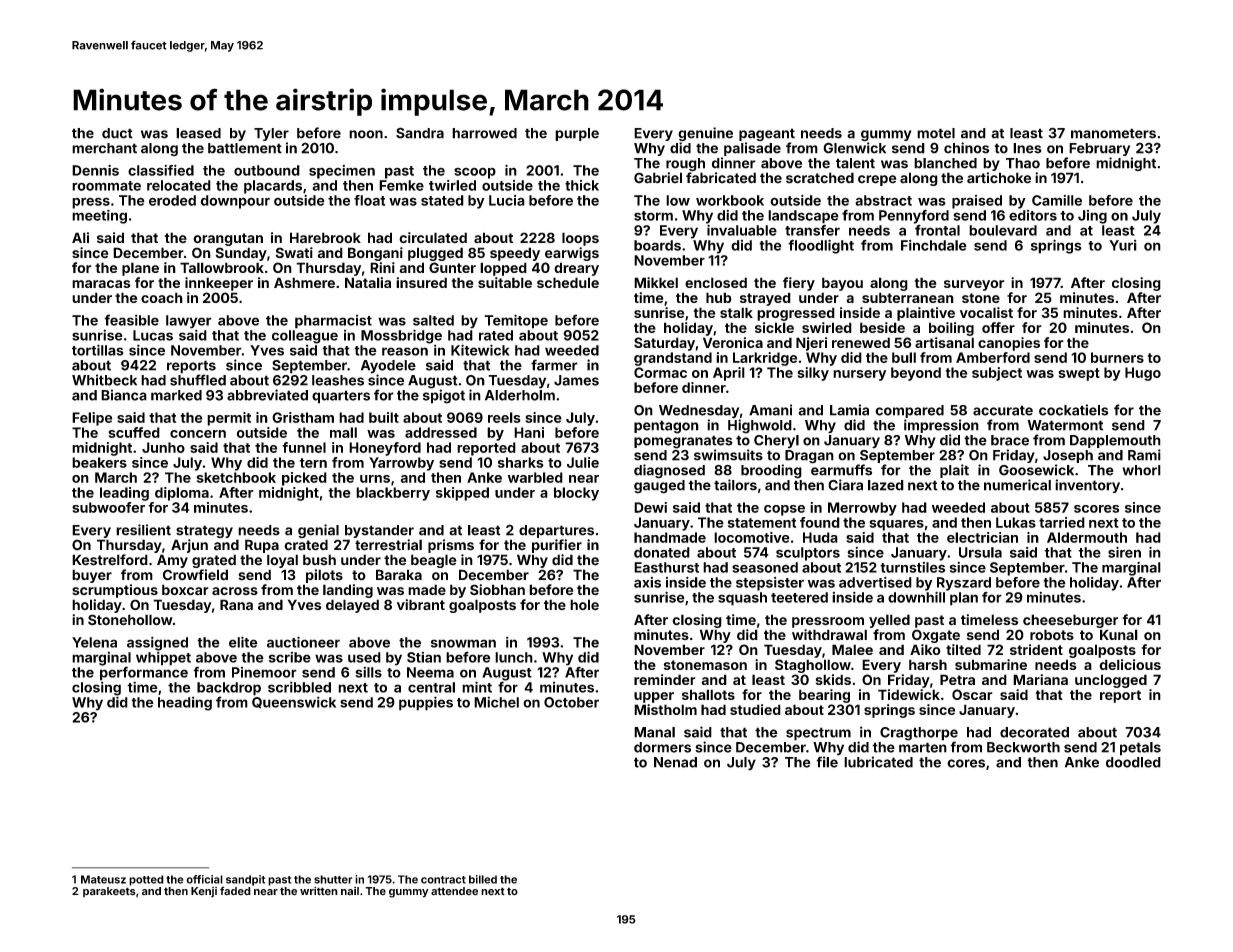 Image resolution: width=1233 pixels, height=952 pixels. What do you see at coordinates (742, 599) in the page?
I see `squash` at bounding box center [742, 599].
